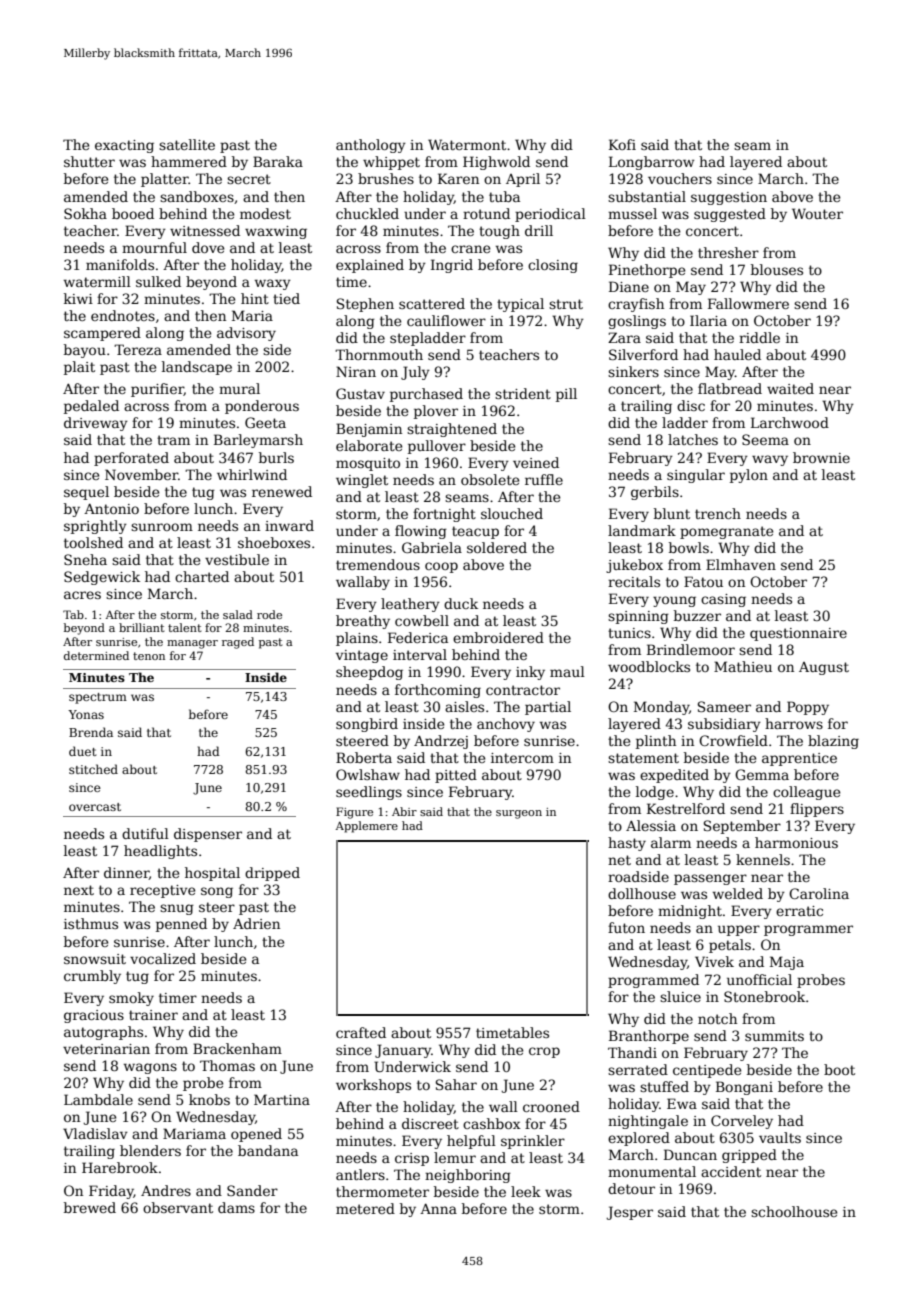 This page has width=924, height=1308. What do you see at coordinates (642, 530) in the page?
I see `landmark` at bounding box center [642, 530].
